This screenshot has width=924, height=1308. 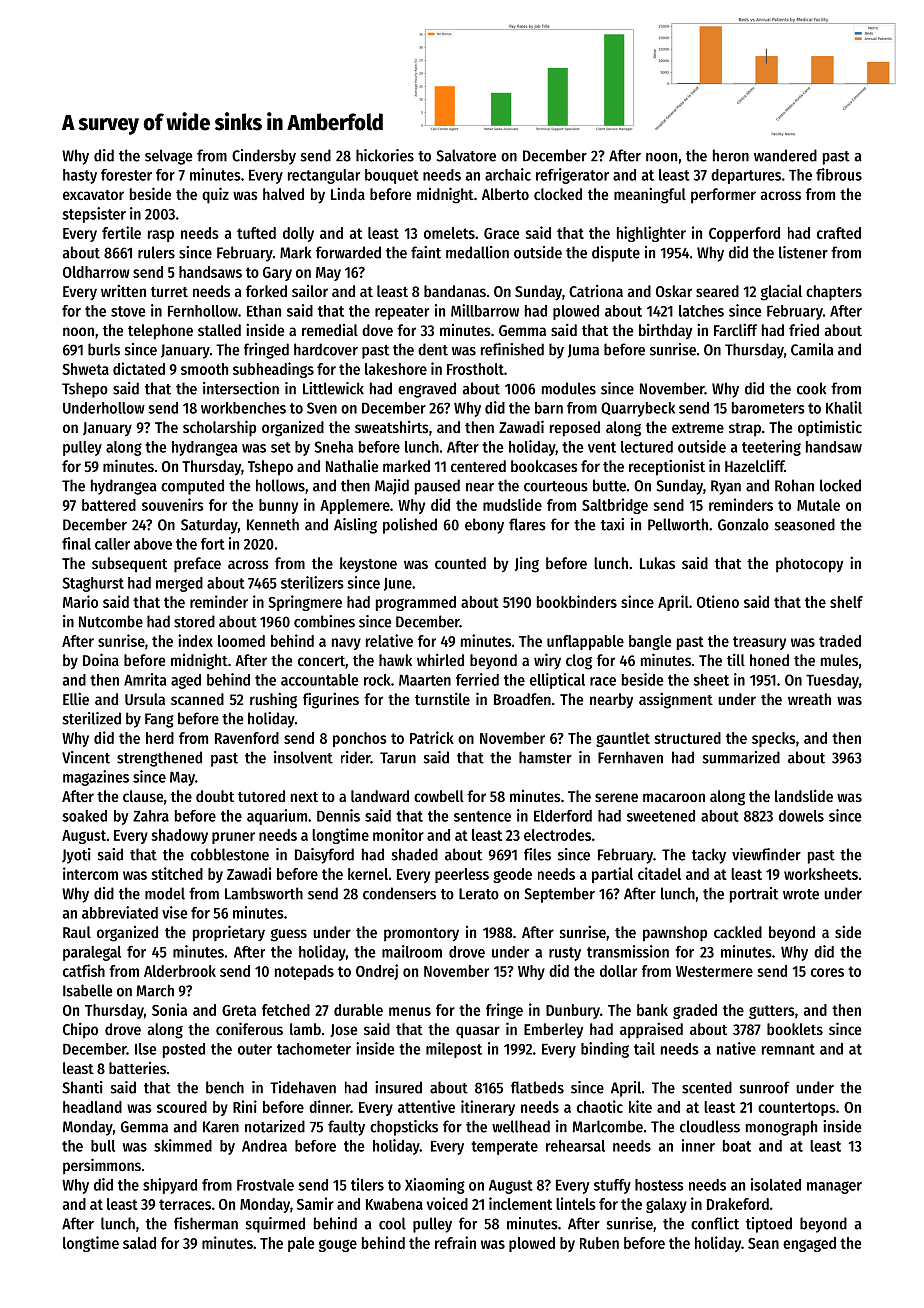 I want to click on Salvatore, so click(x=466, y=155).
